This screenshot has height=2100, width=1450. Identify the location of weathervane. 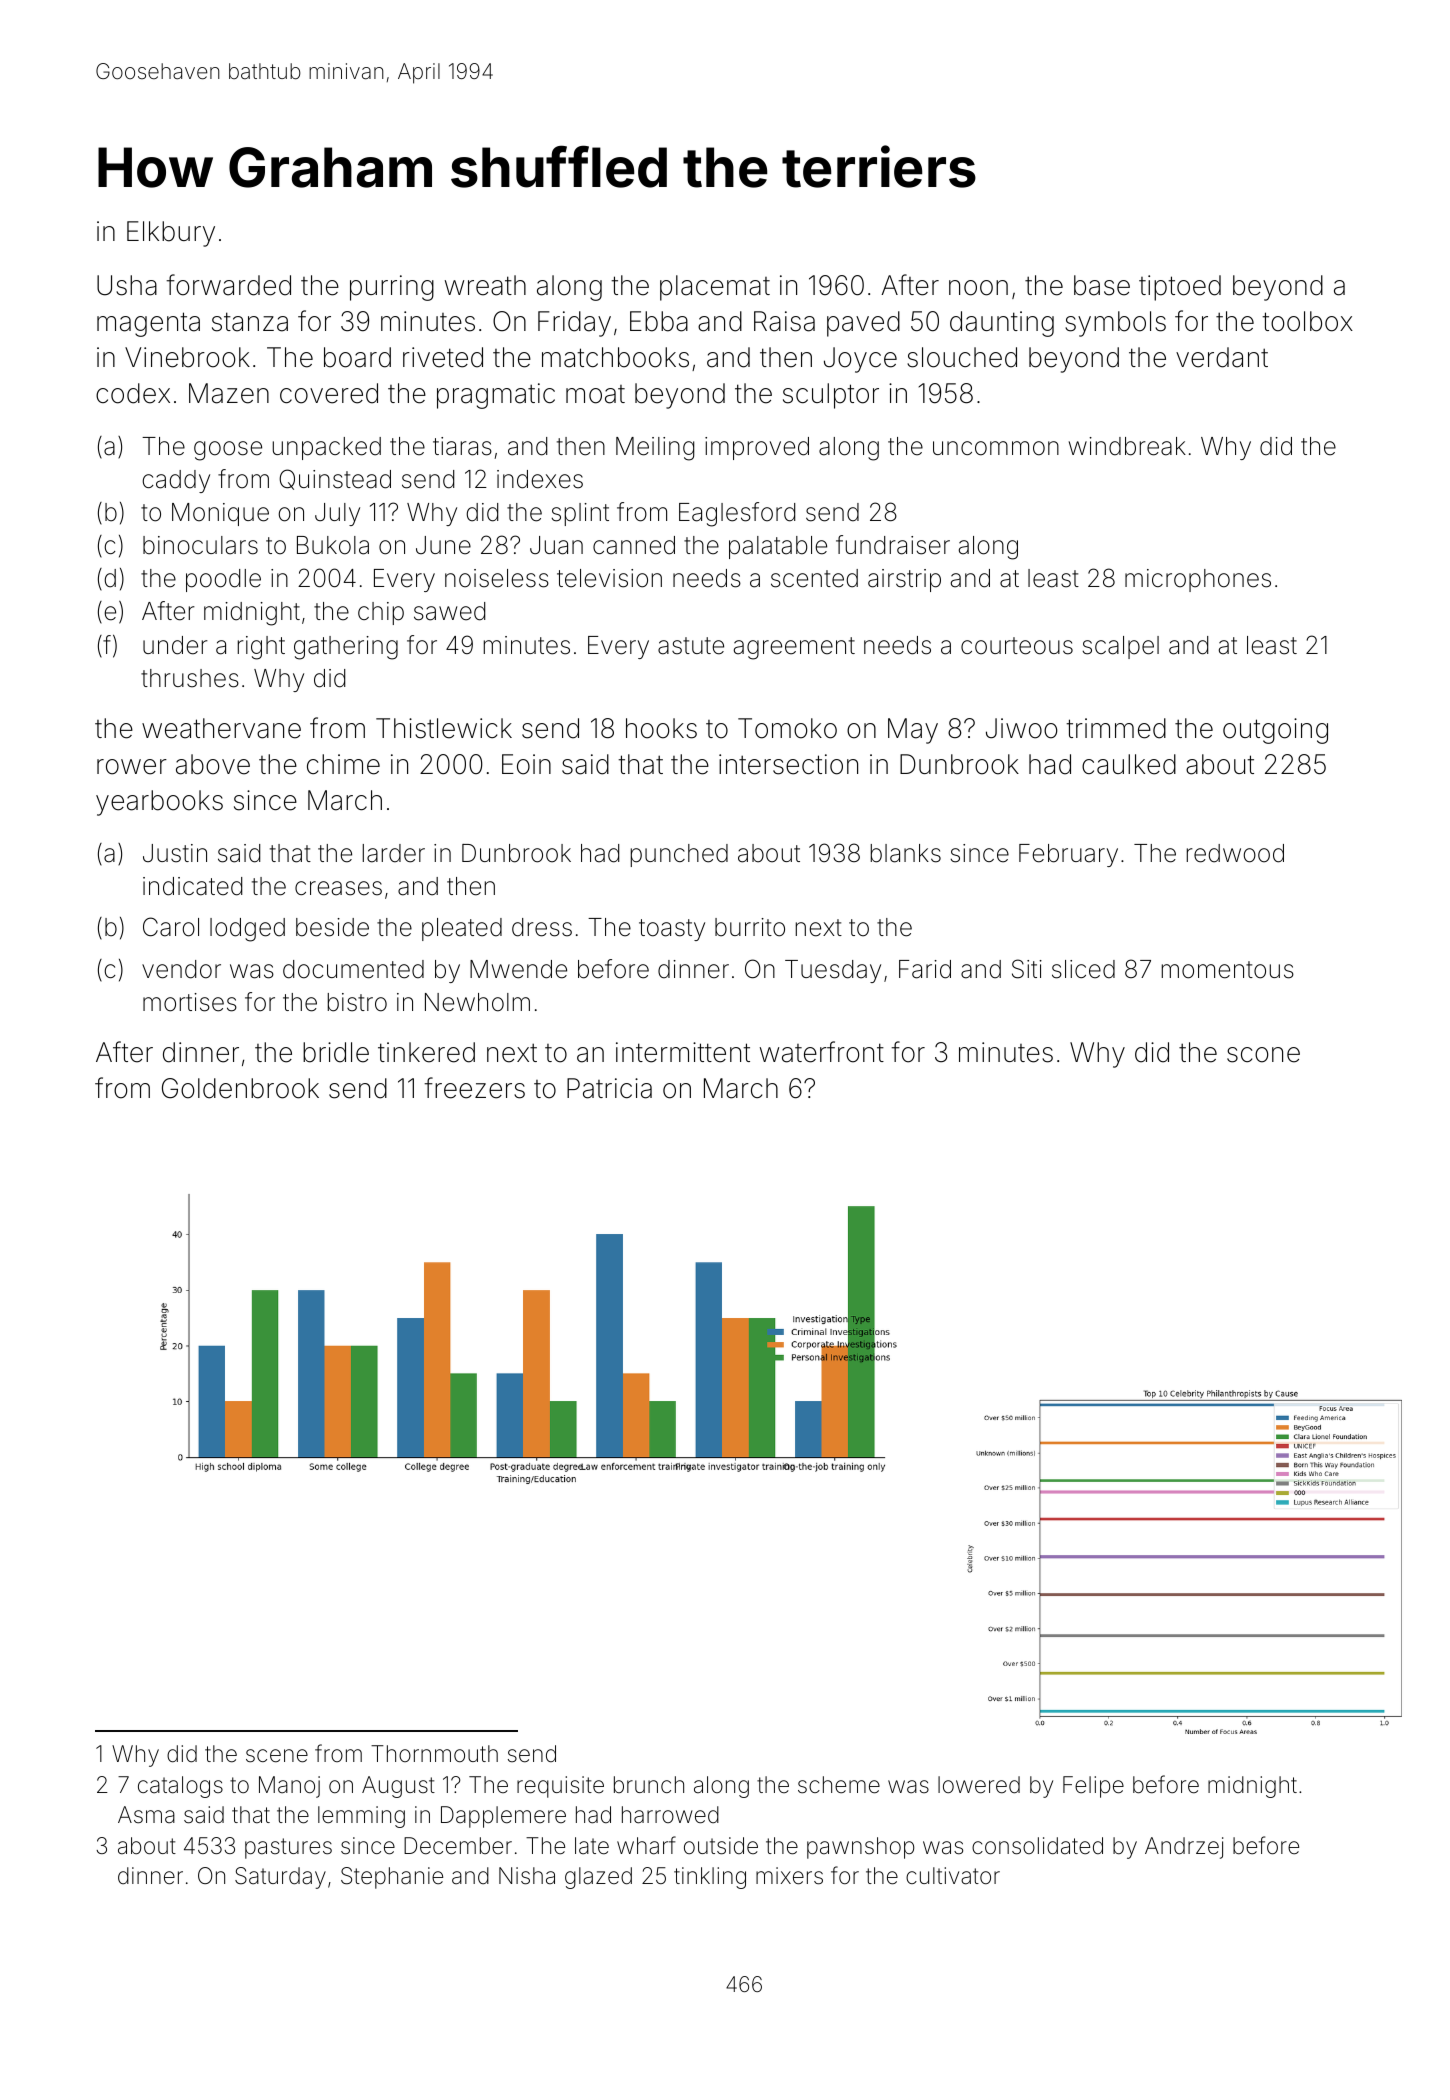
(221, 728).
